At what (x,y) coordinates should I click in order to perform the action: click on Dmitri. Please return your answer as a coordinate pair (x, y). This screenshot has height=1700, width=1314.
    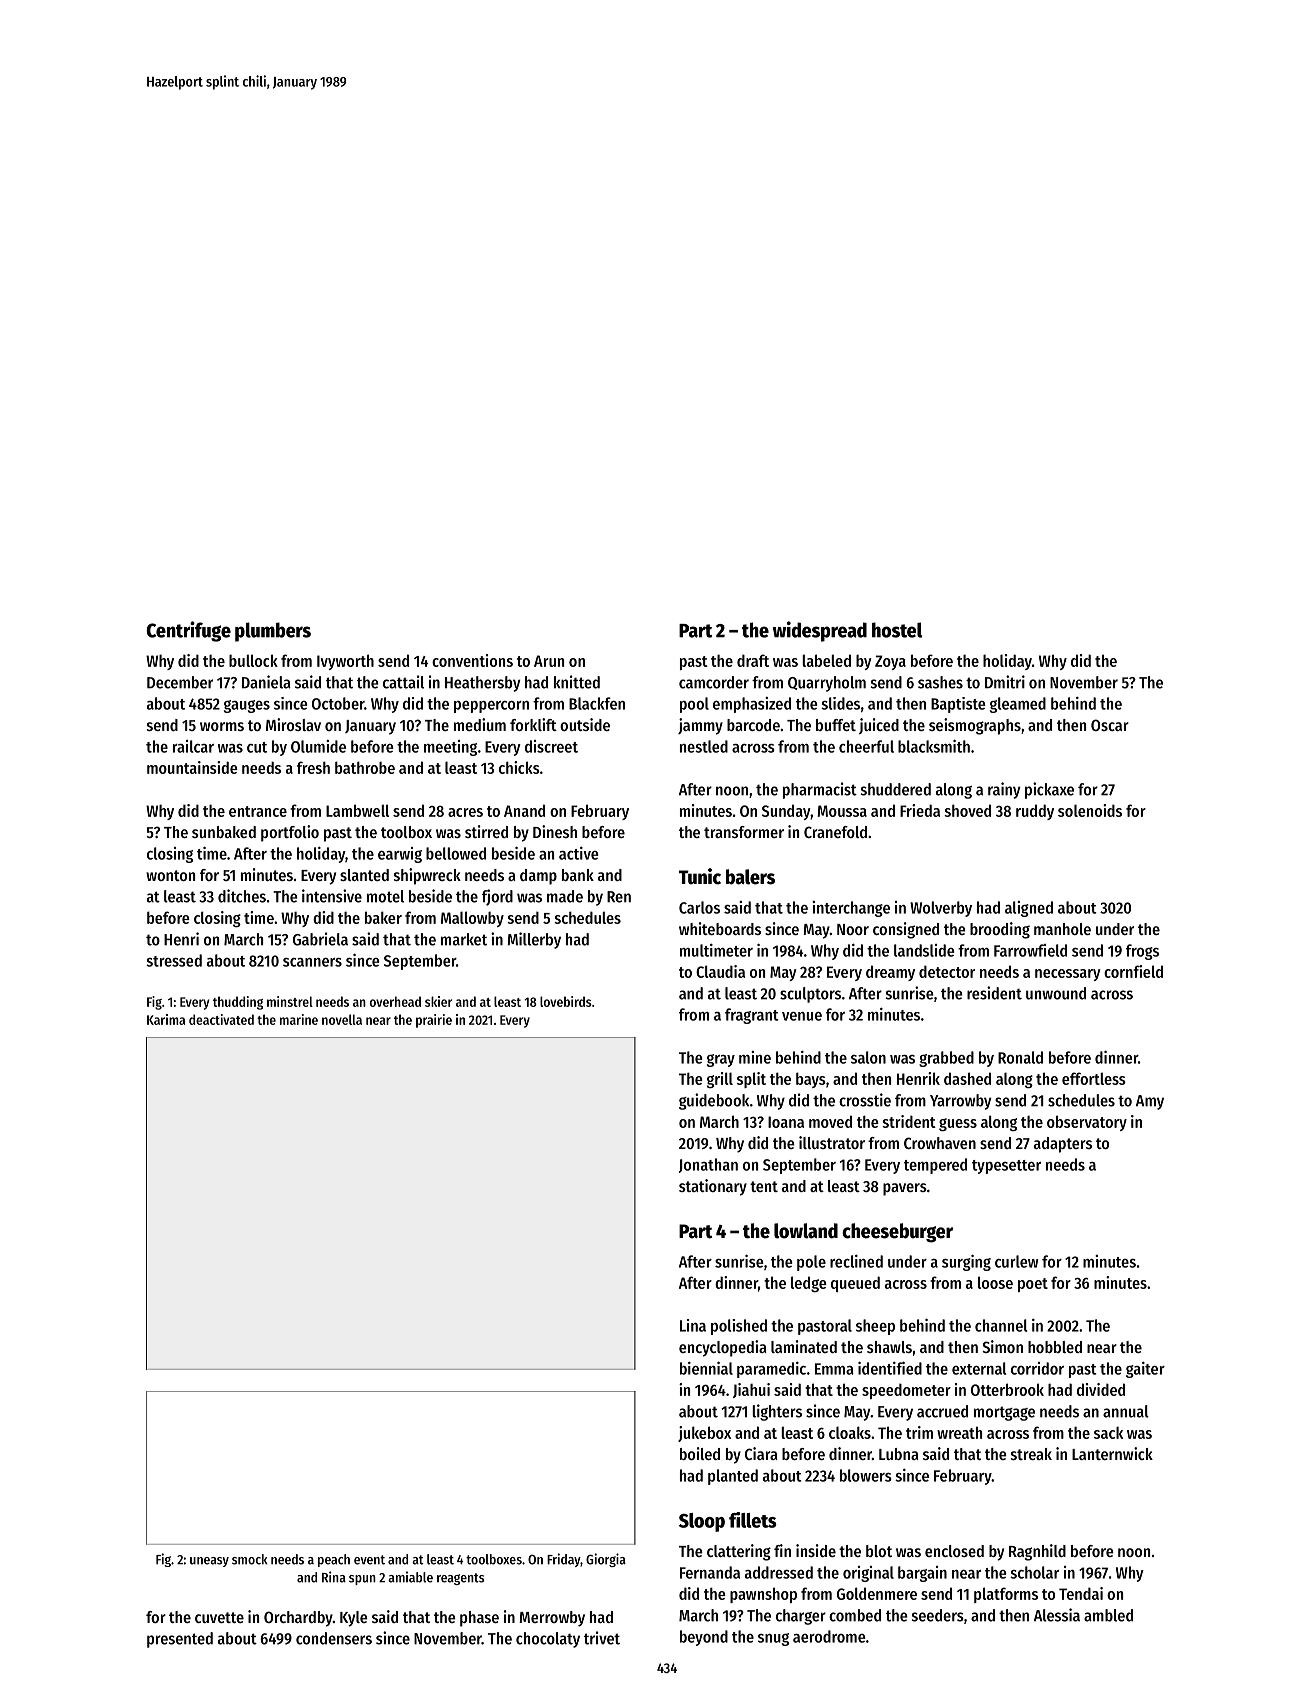
    Looking at the image, I should click on (1005, 682).
